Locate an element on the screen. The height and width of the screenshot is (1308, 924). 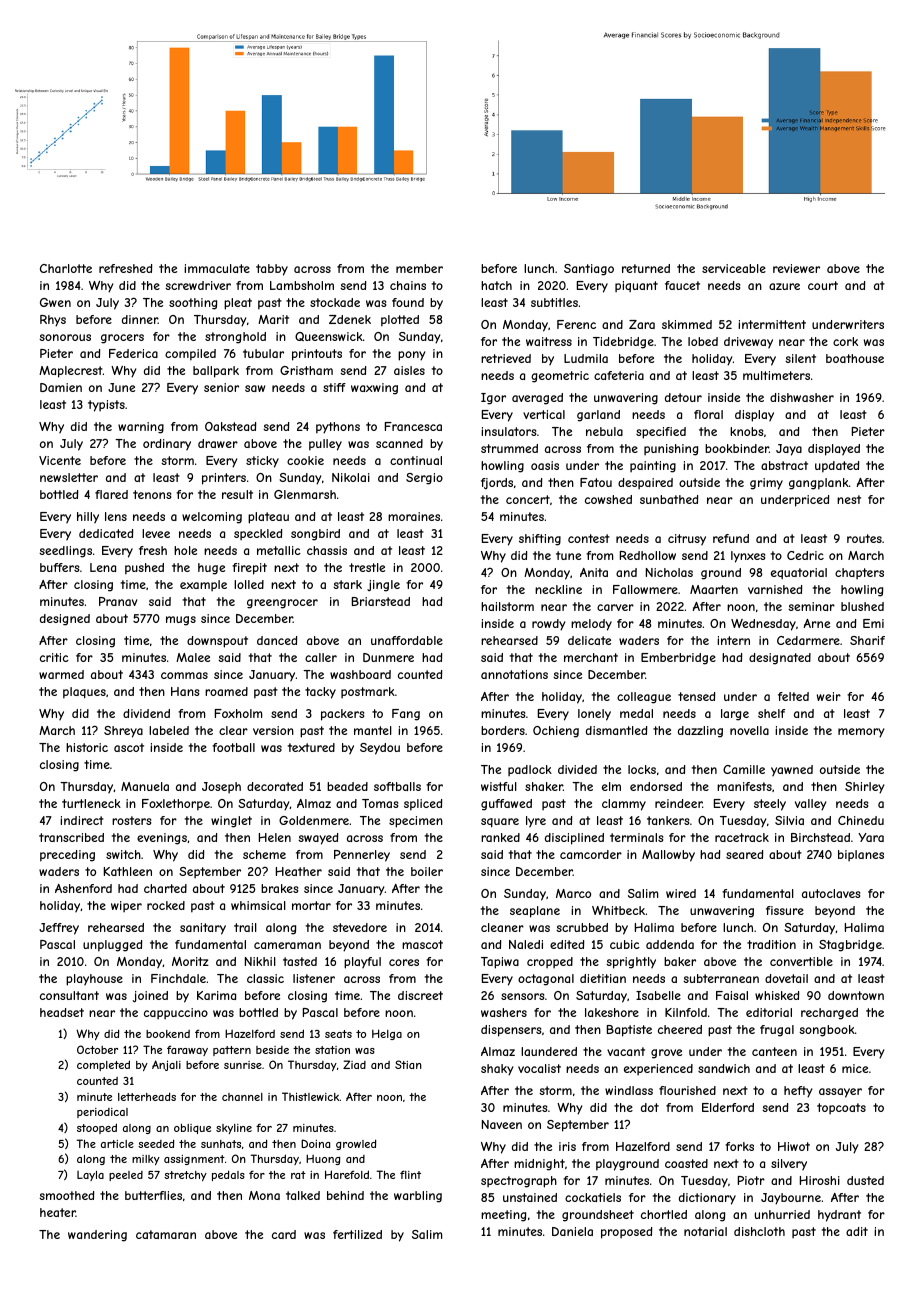
fissure is located at coordinates (785, 910).
